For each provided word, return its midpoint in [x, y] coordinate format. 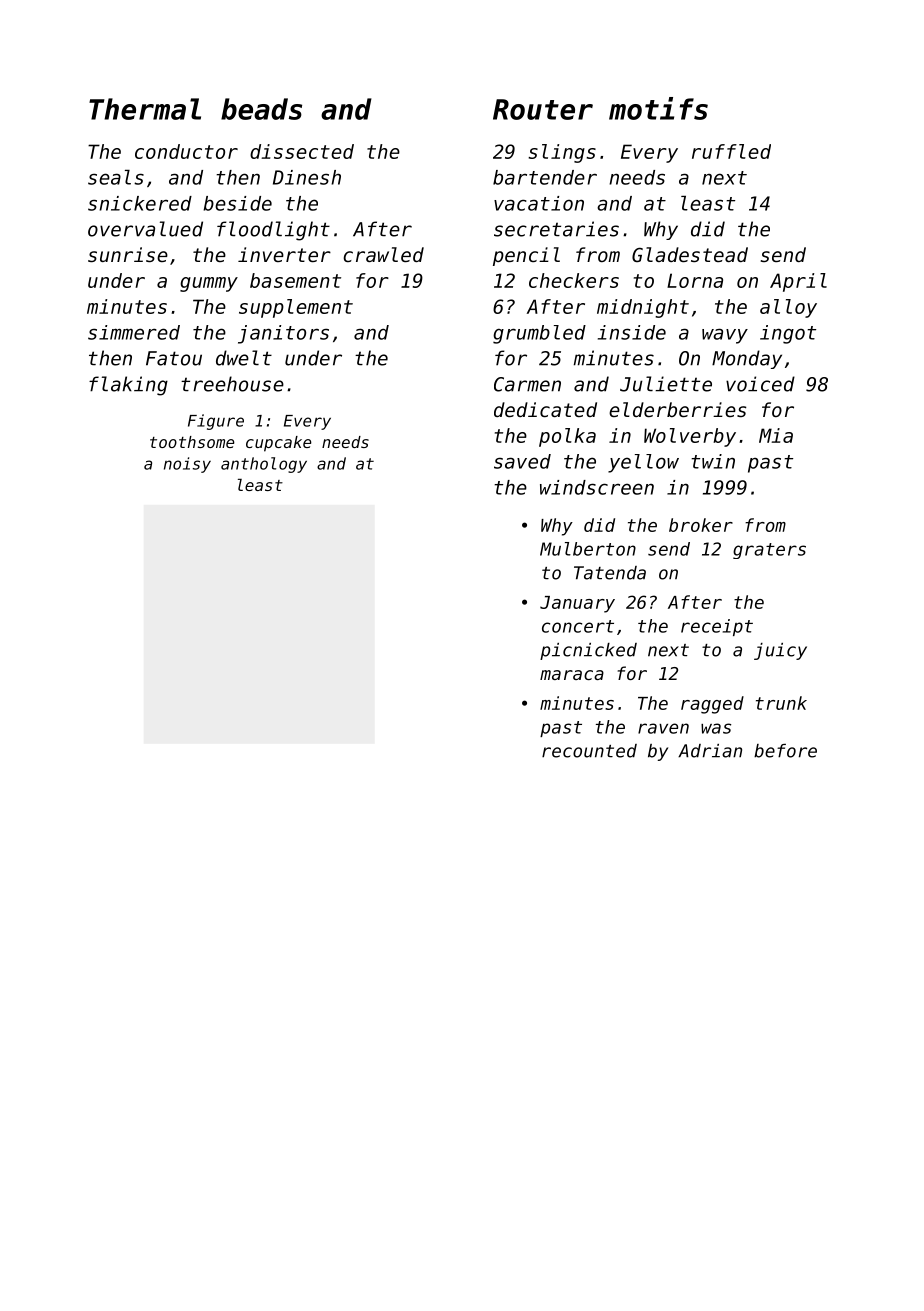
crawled [383, 254]
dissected [302, 151]
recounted [589, 751]
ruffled [731, 151]
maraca [572, 675]
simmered [134, 332]
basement [295, 280]
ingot [788, 334]
